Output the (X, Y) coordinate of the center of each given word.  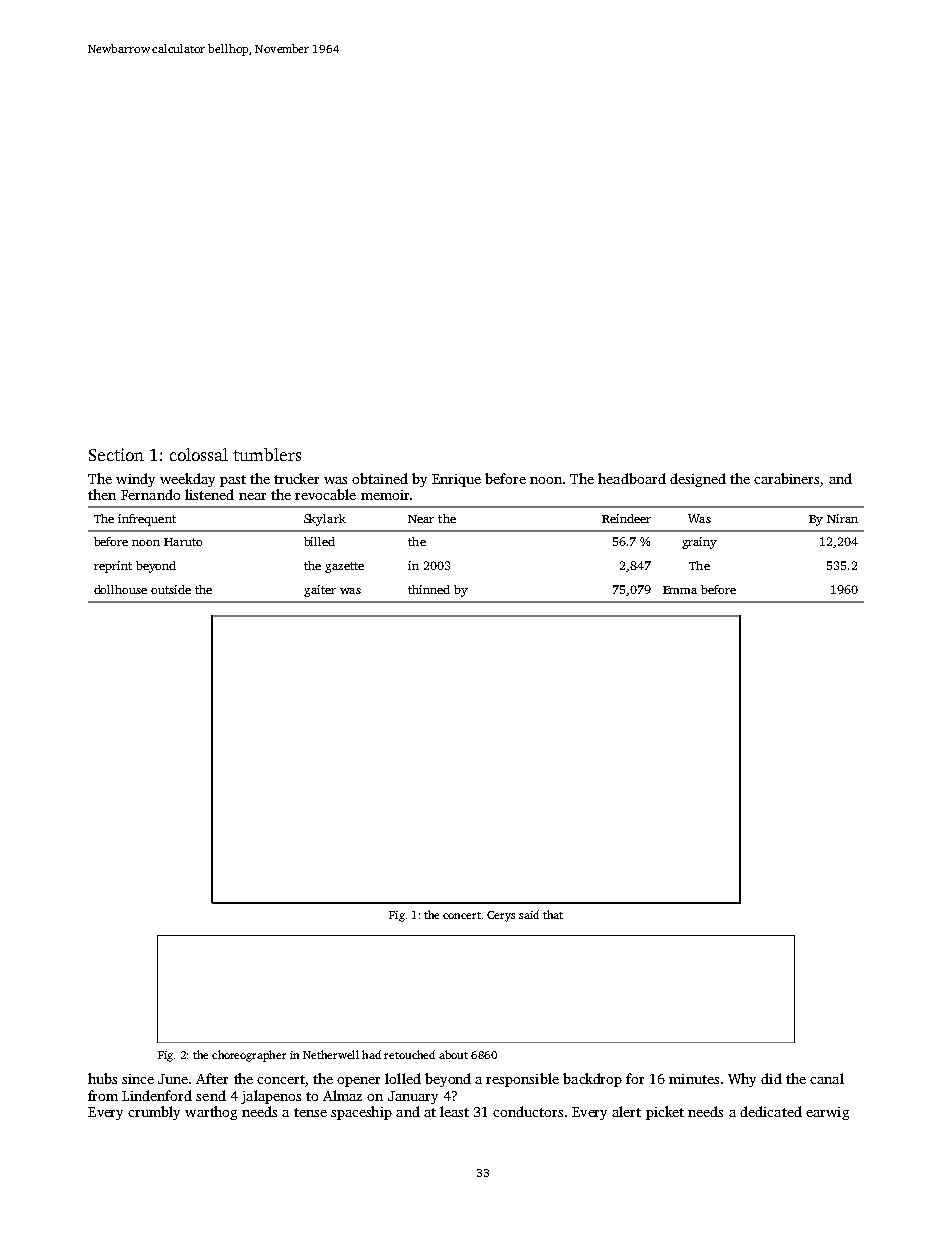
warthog (211, 1113)
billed (319, 541)
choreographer (249, 1056)
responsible (522, 1080)
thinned (429, 589)
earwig (827, 1113)
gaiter (320, 591)
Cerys (501, 916)
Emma (680, 590)
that (553, 914)
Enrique (456, 480)
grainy (699, 543)
